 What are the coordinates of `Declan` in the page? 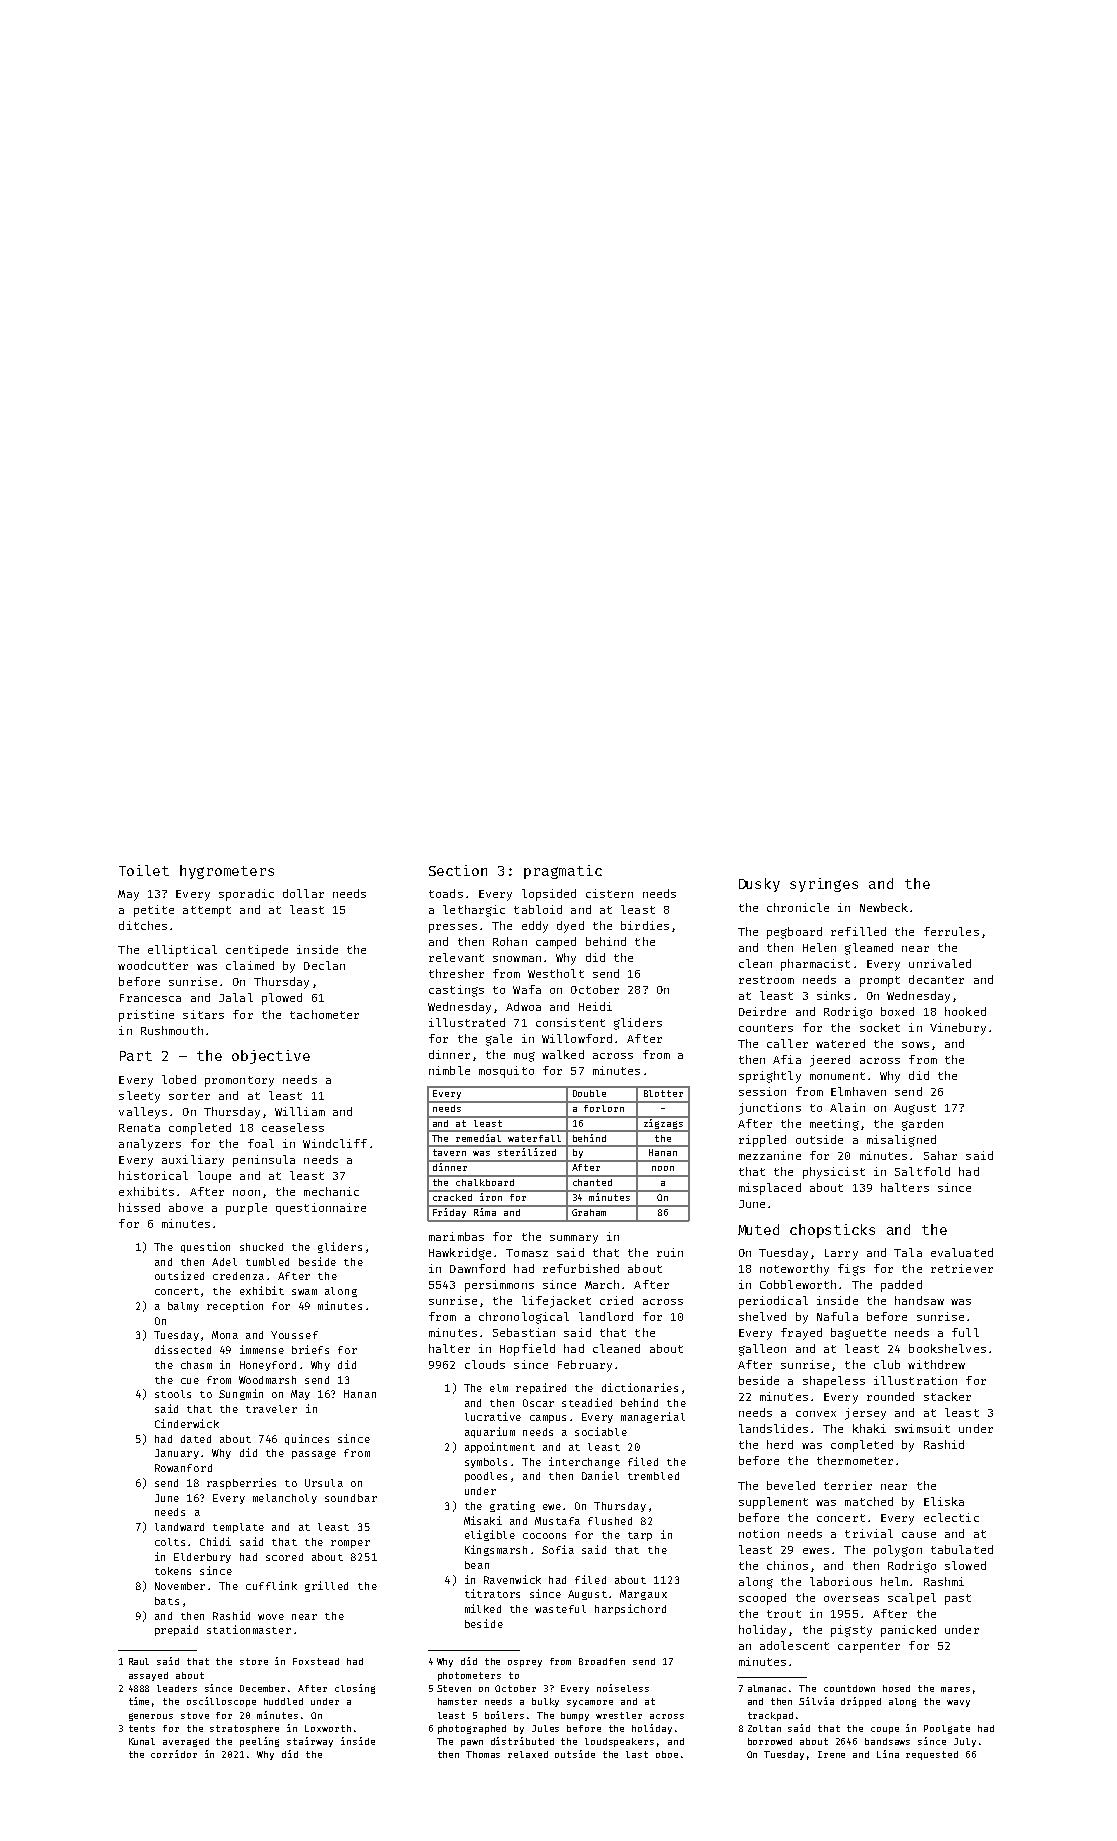 It's located at (324, 965).
